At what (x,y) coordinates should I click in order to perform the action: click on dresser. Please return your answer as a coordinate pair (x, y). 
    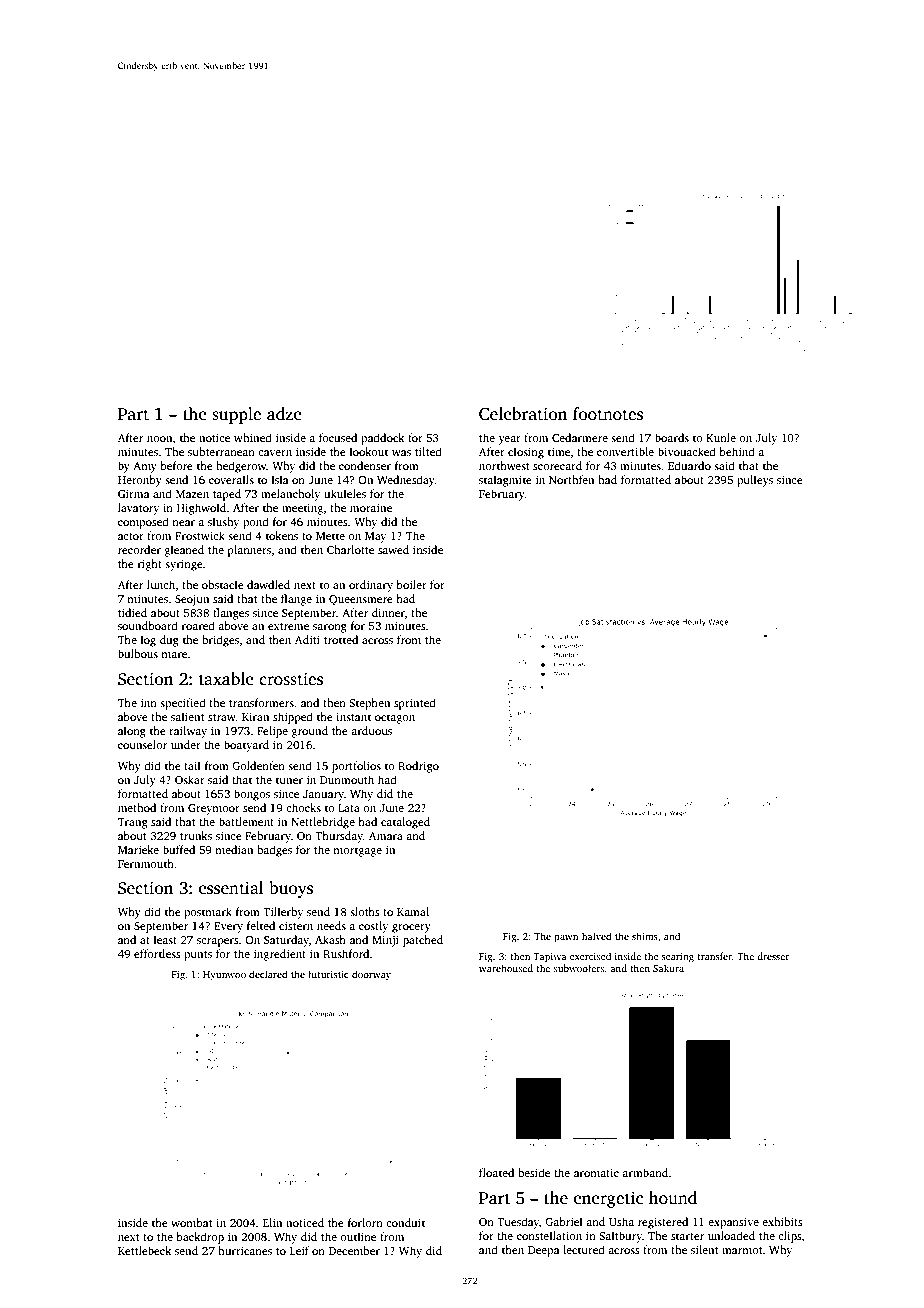
    Looking at the image, I should click on (773, 956).
